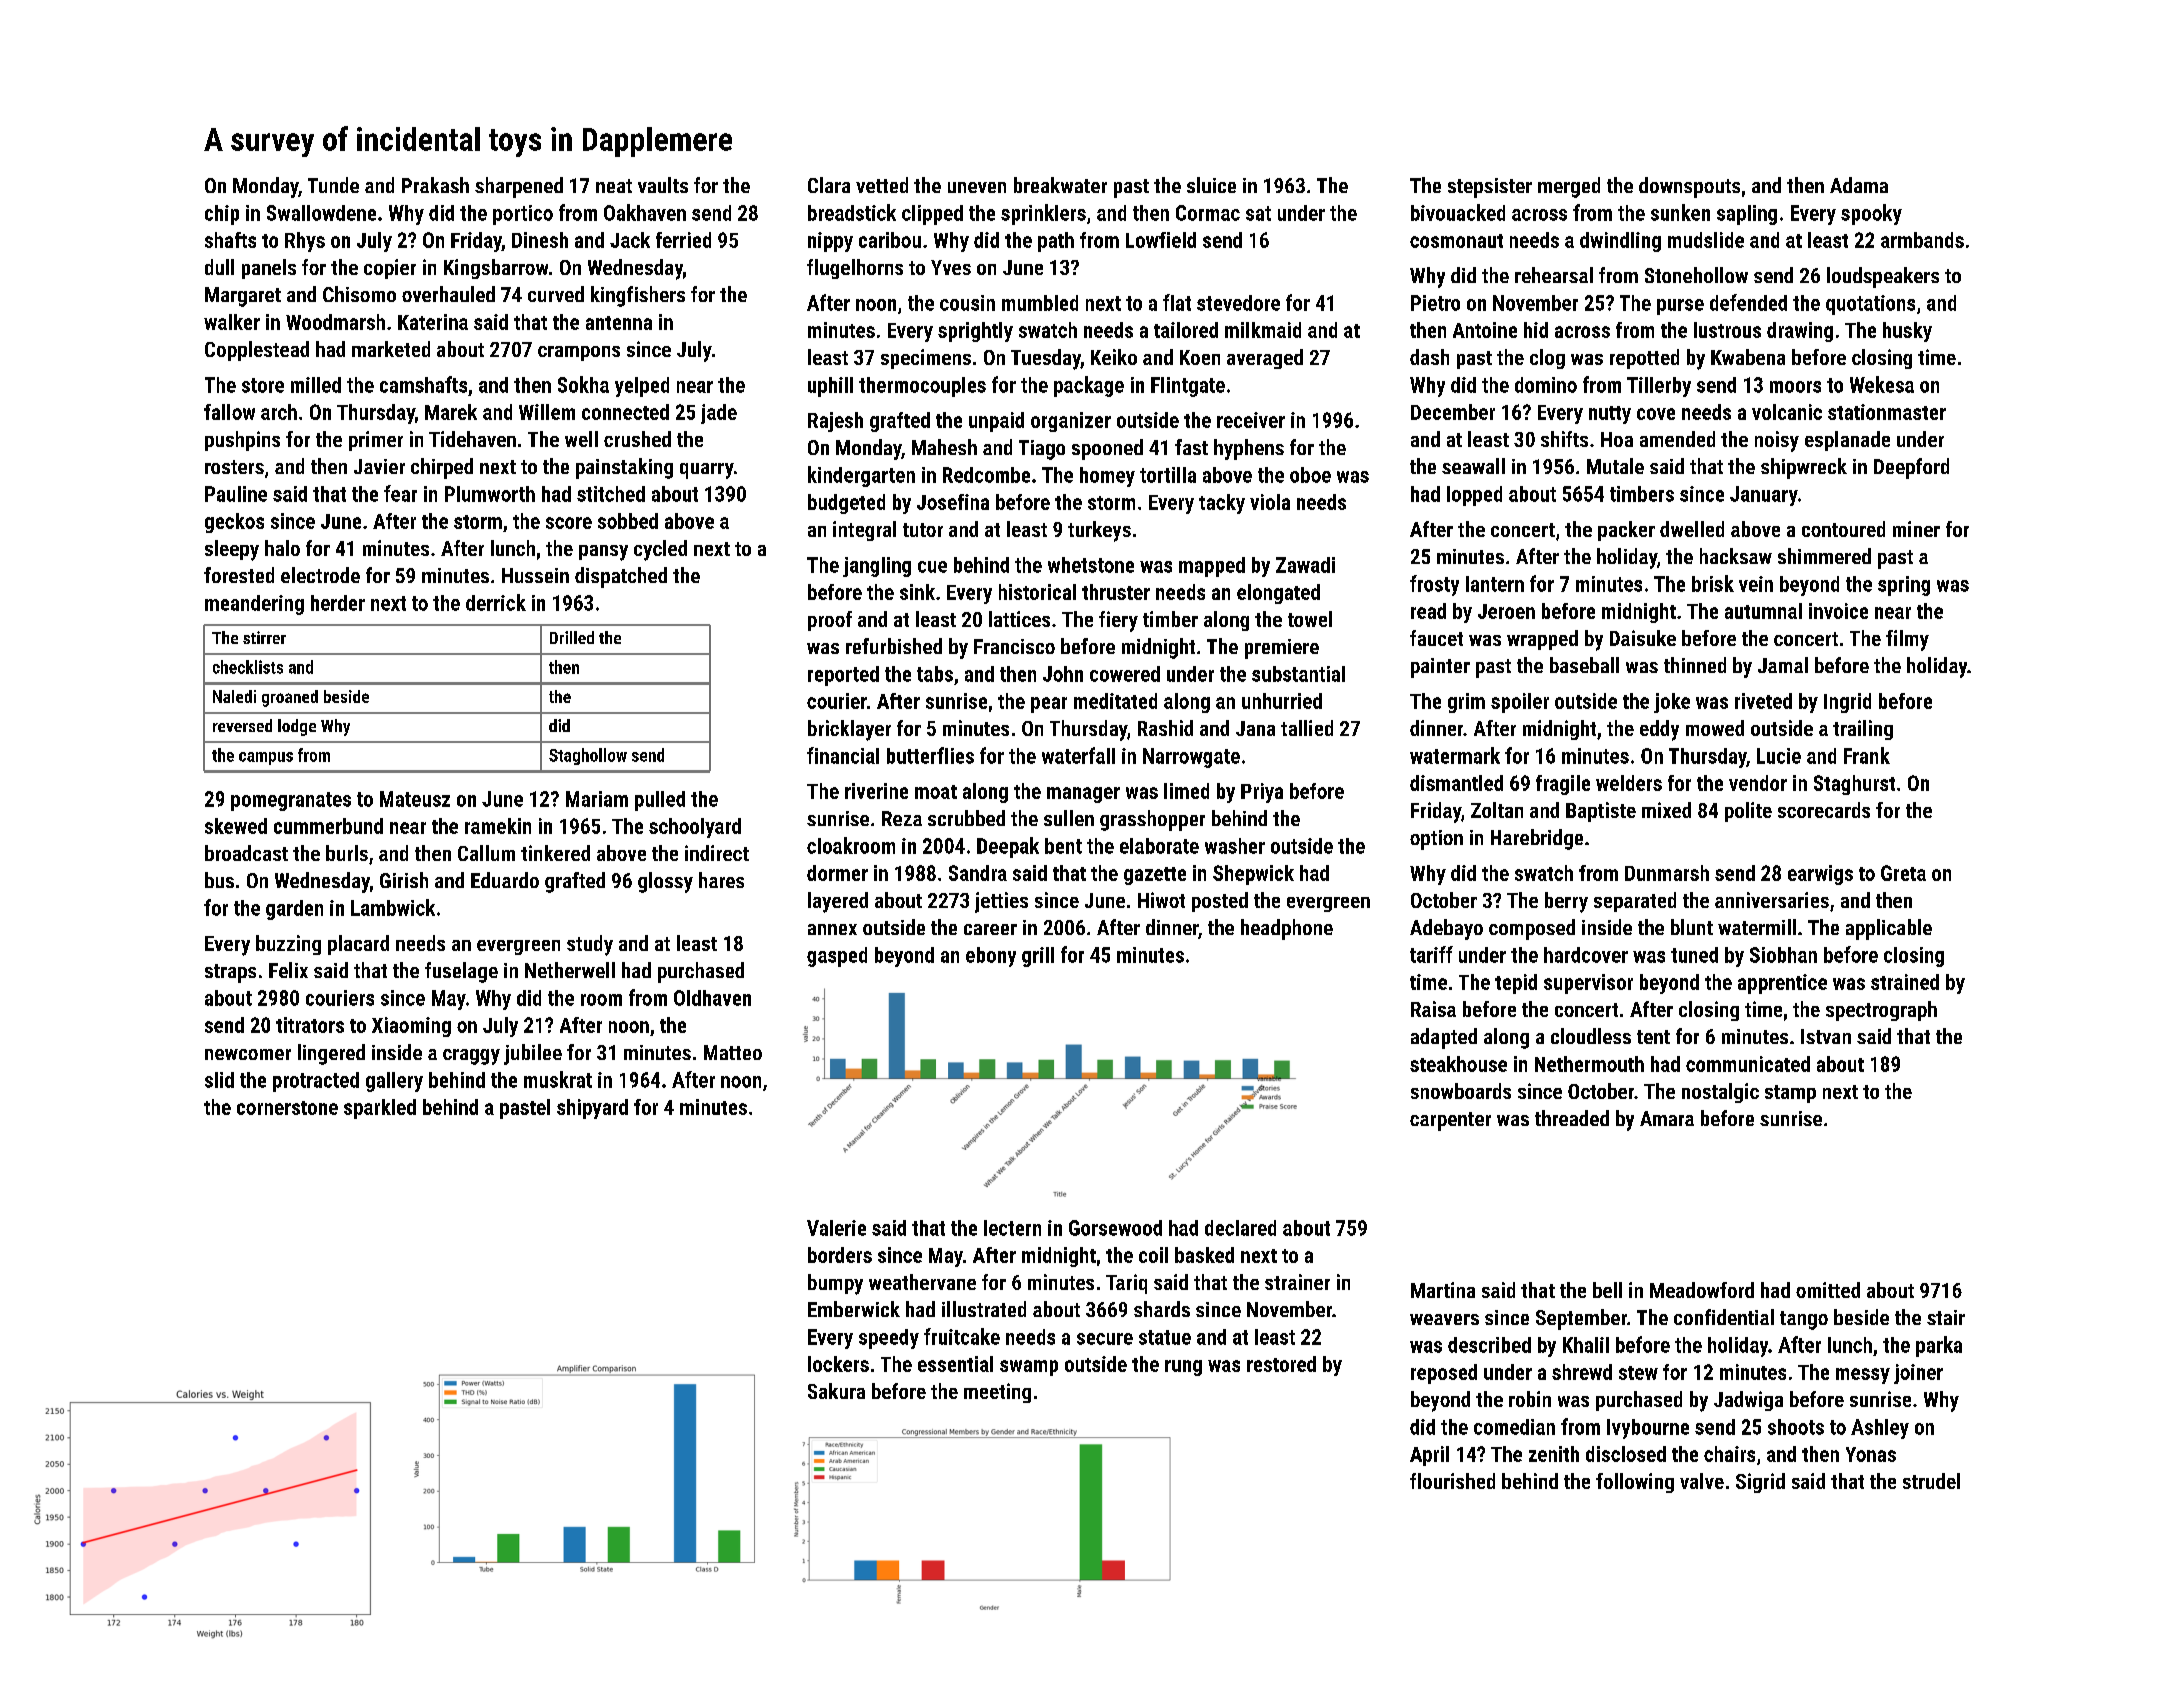  Describe the element at coordinates (246, 853) in the screenshot. I see `broadcast` at that location.
